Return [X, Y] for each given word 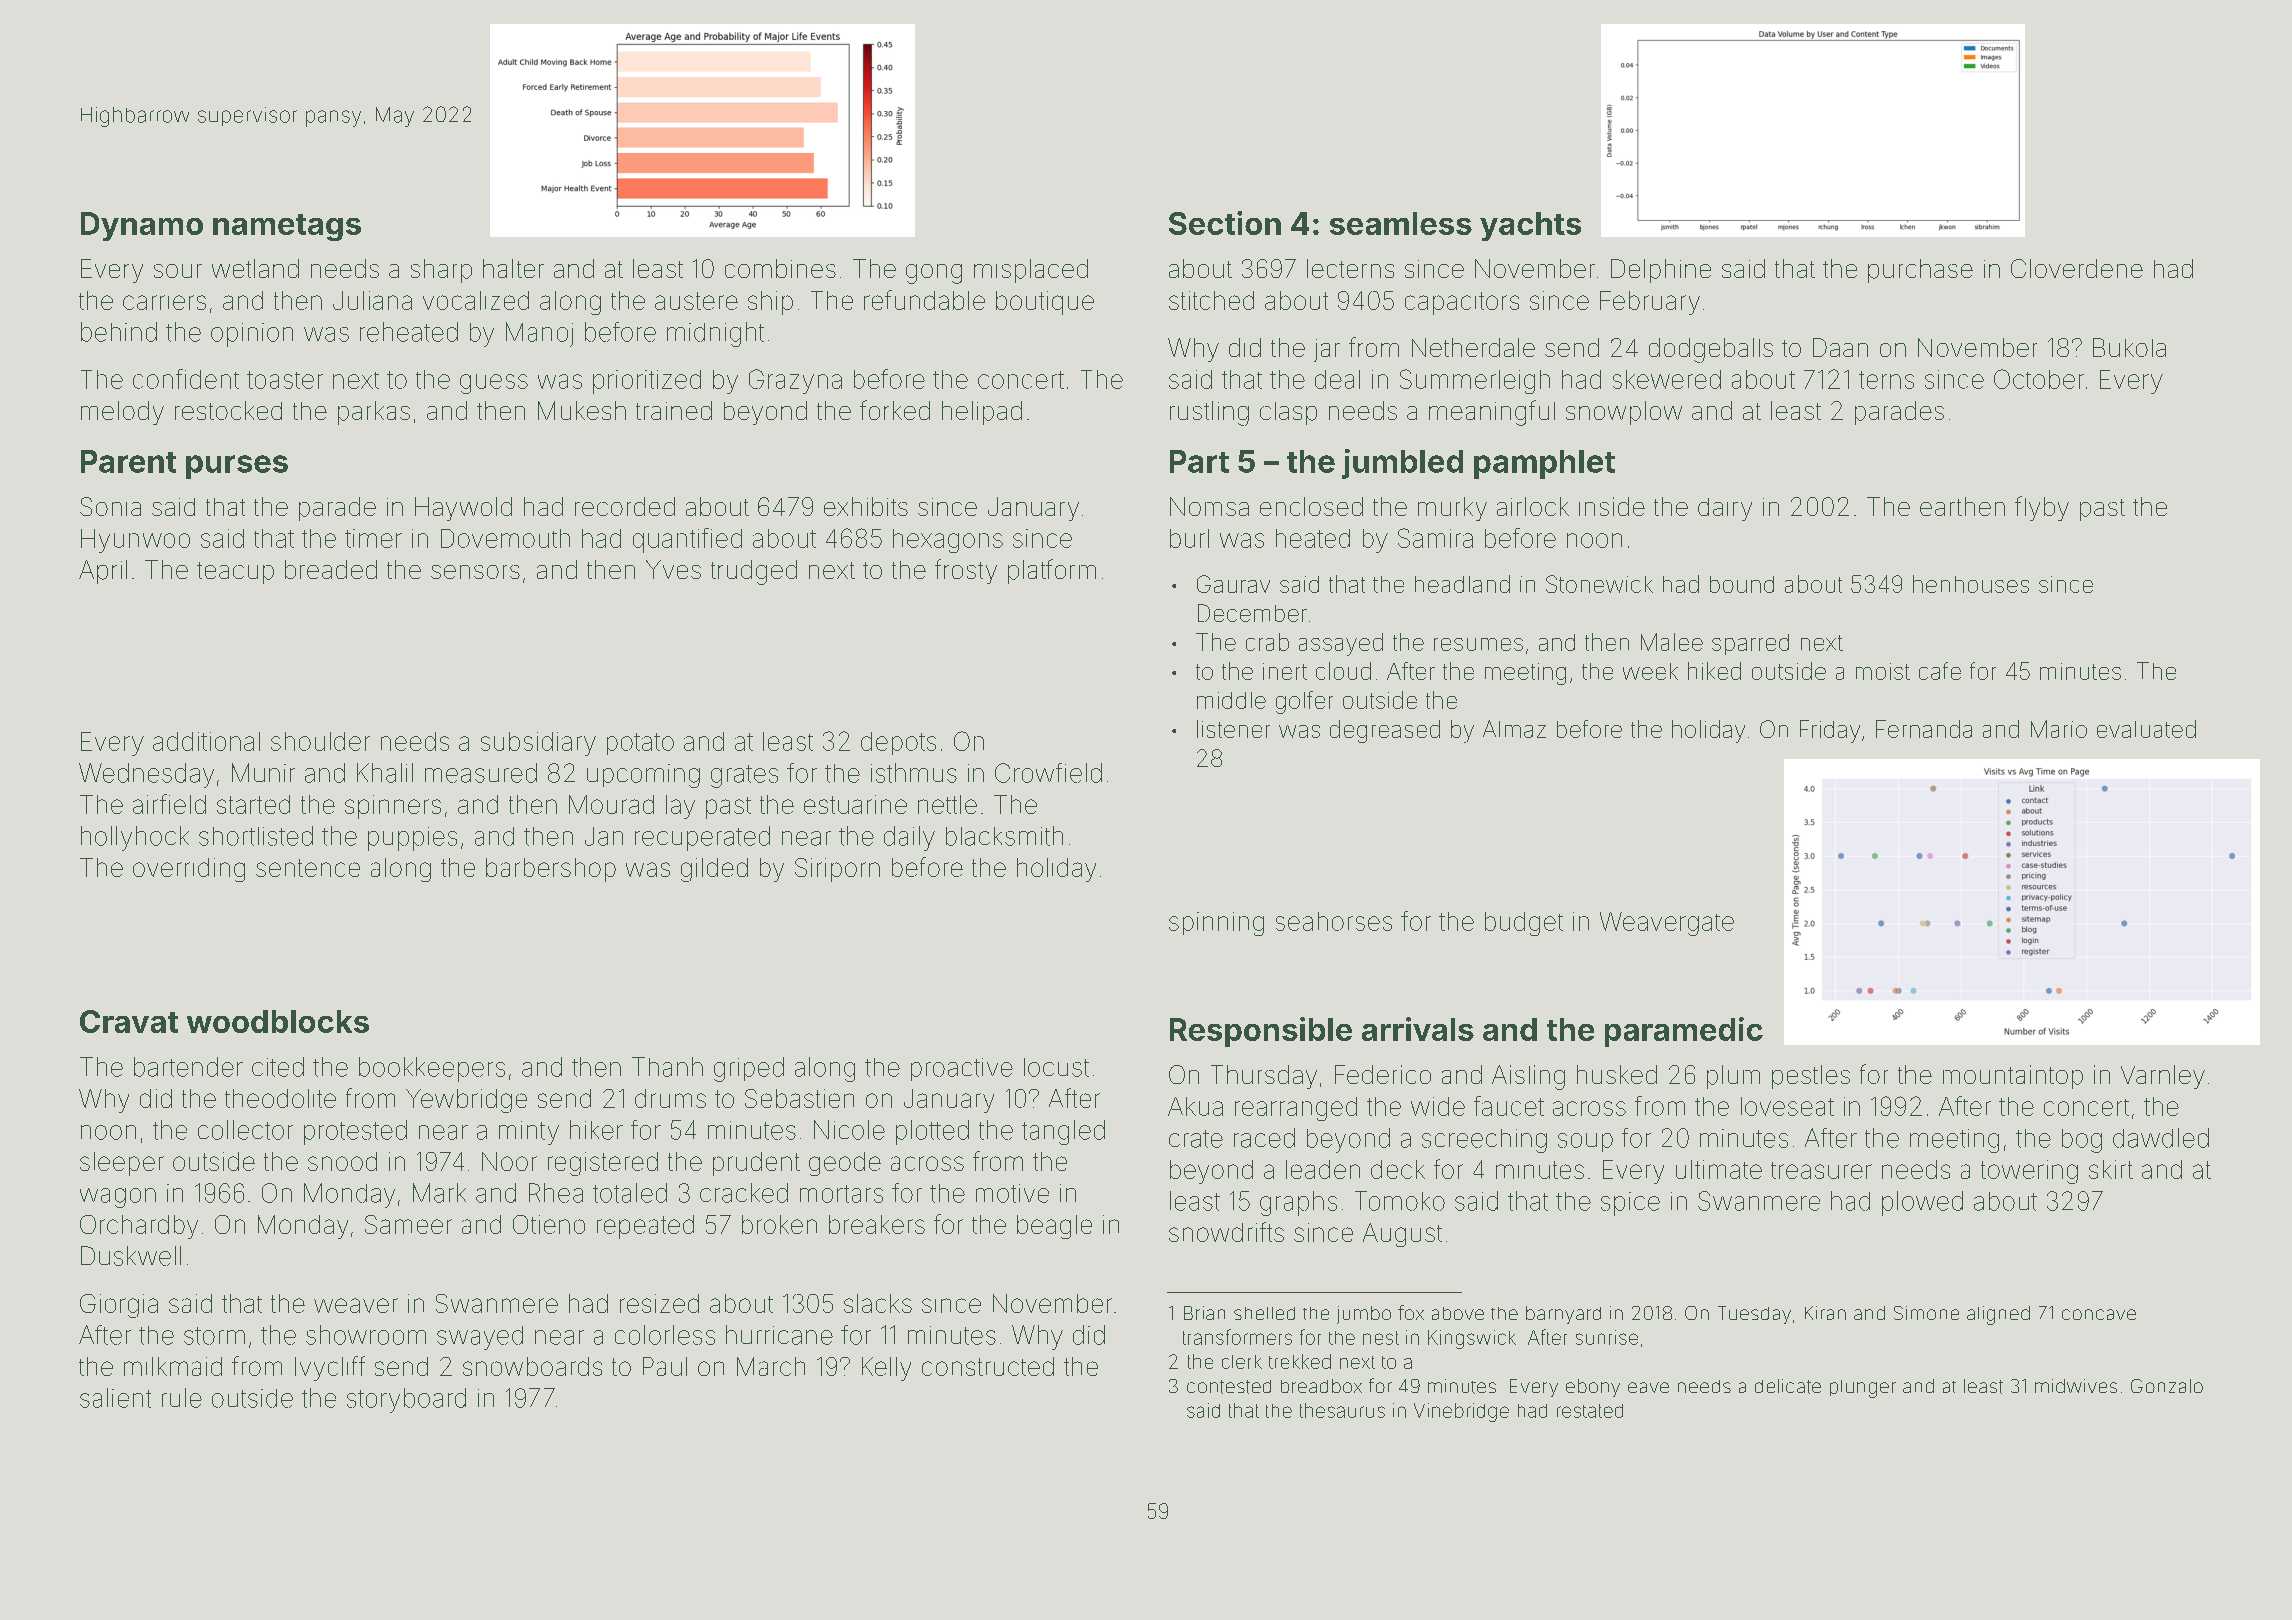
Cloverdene [2077, 268]
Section [1225, 223]
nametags [287, 227]
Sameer [408, 1224]
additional [206, 741]
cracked [744, 1193]
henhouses [1971, 584]
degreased [1385, 731]
